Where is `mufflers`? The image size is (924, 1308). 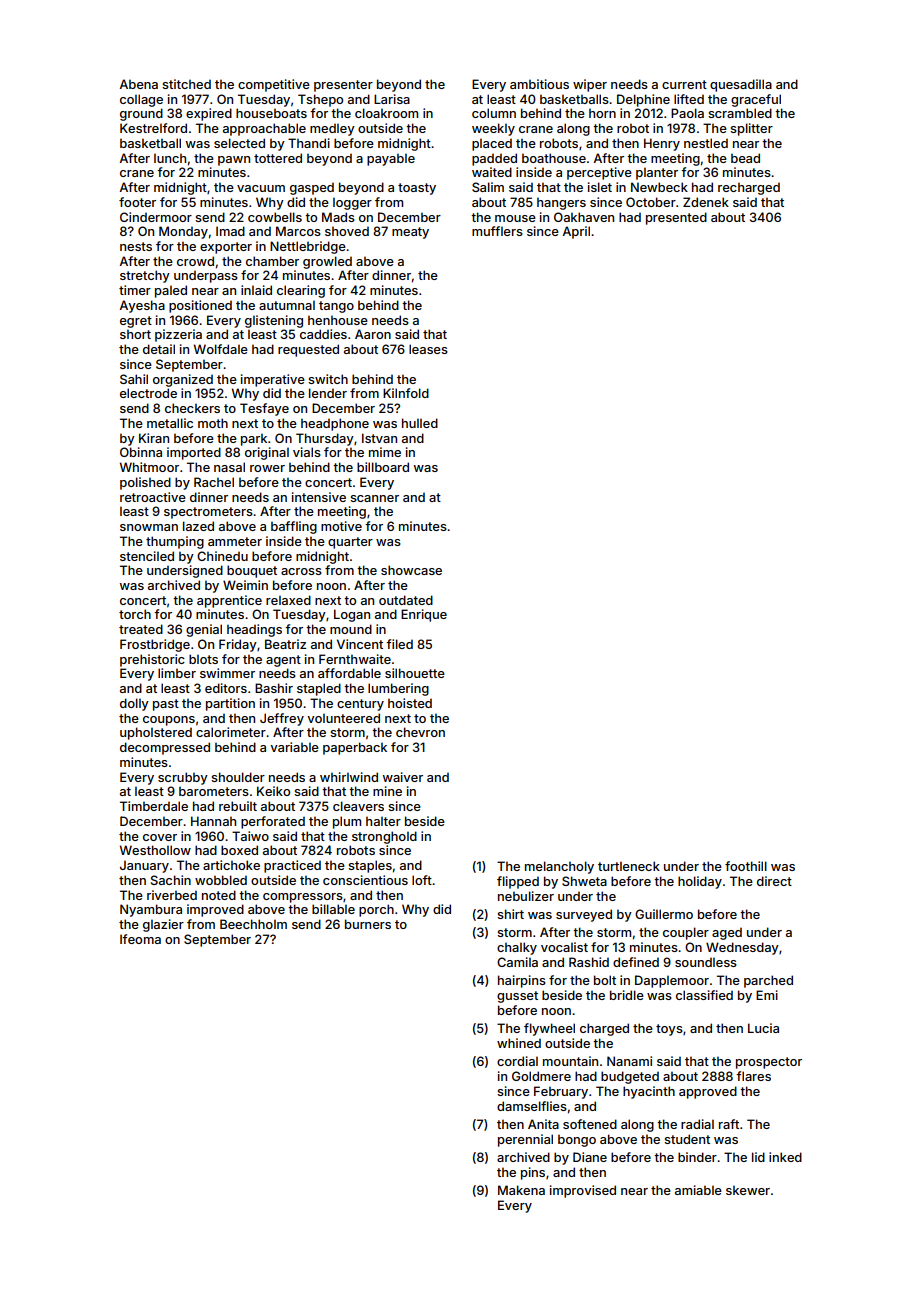
mufflers is located at coordinates (497, 231).
